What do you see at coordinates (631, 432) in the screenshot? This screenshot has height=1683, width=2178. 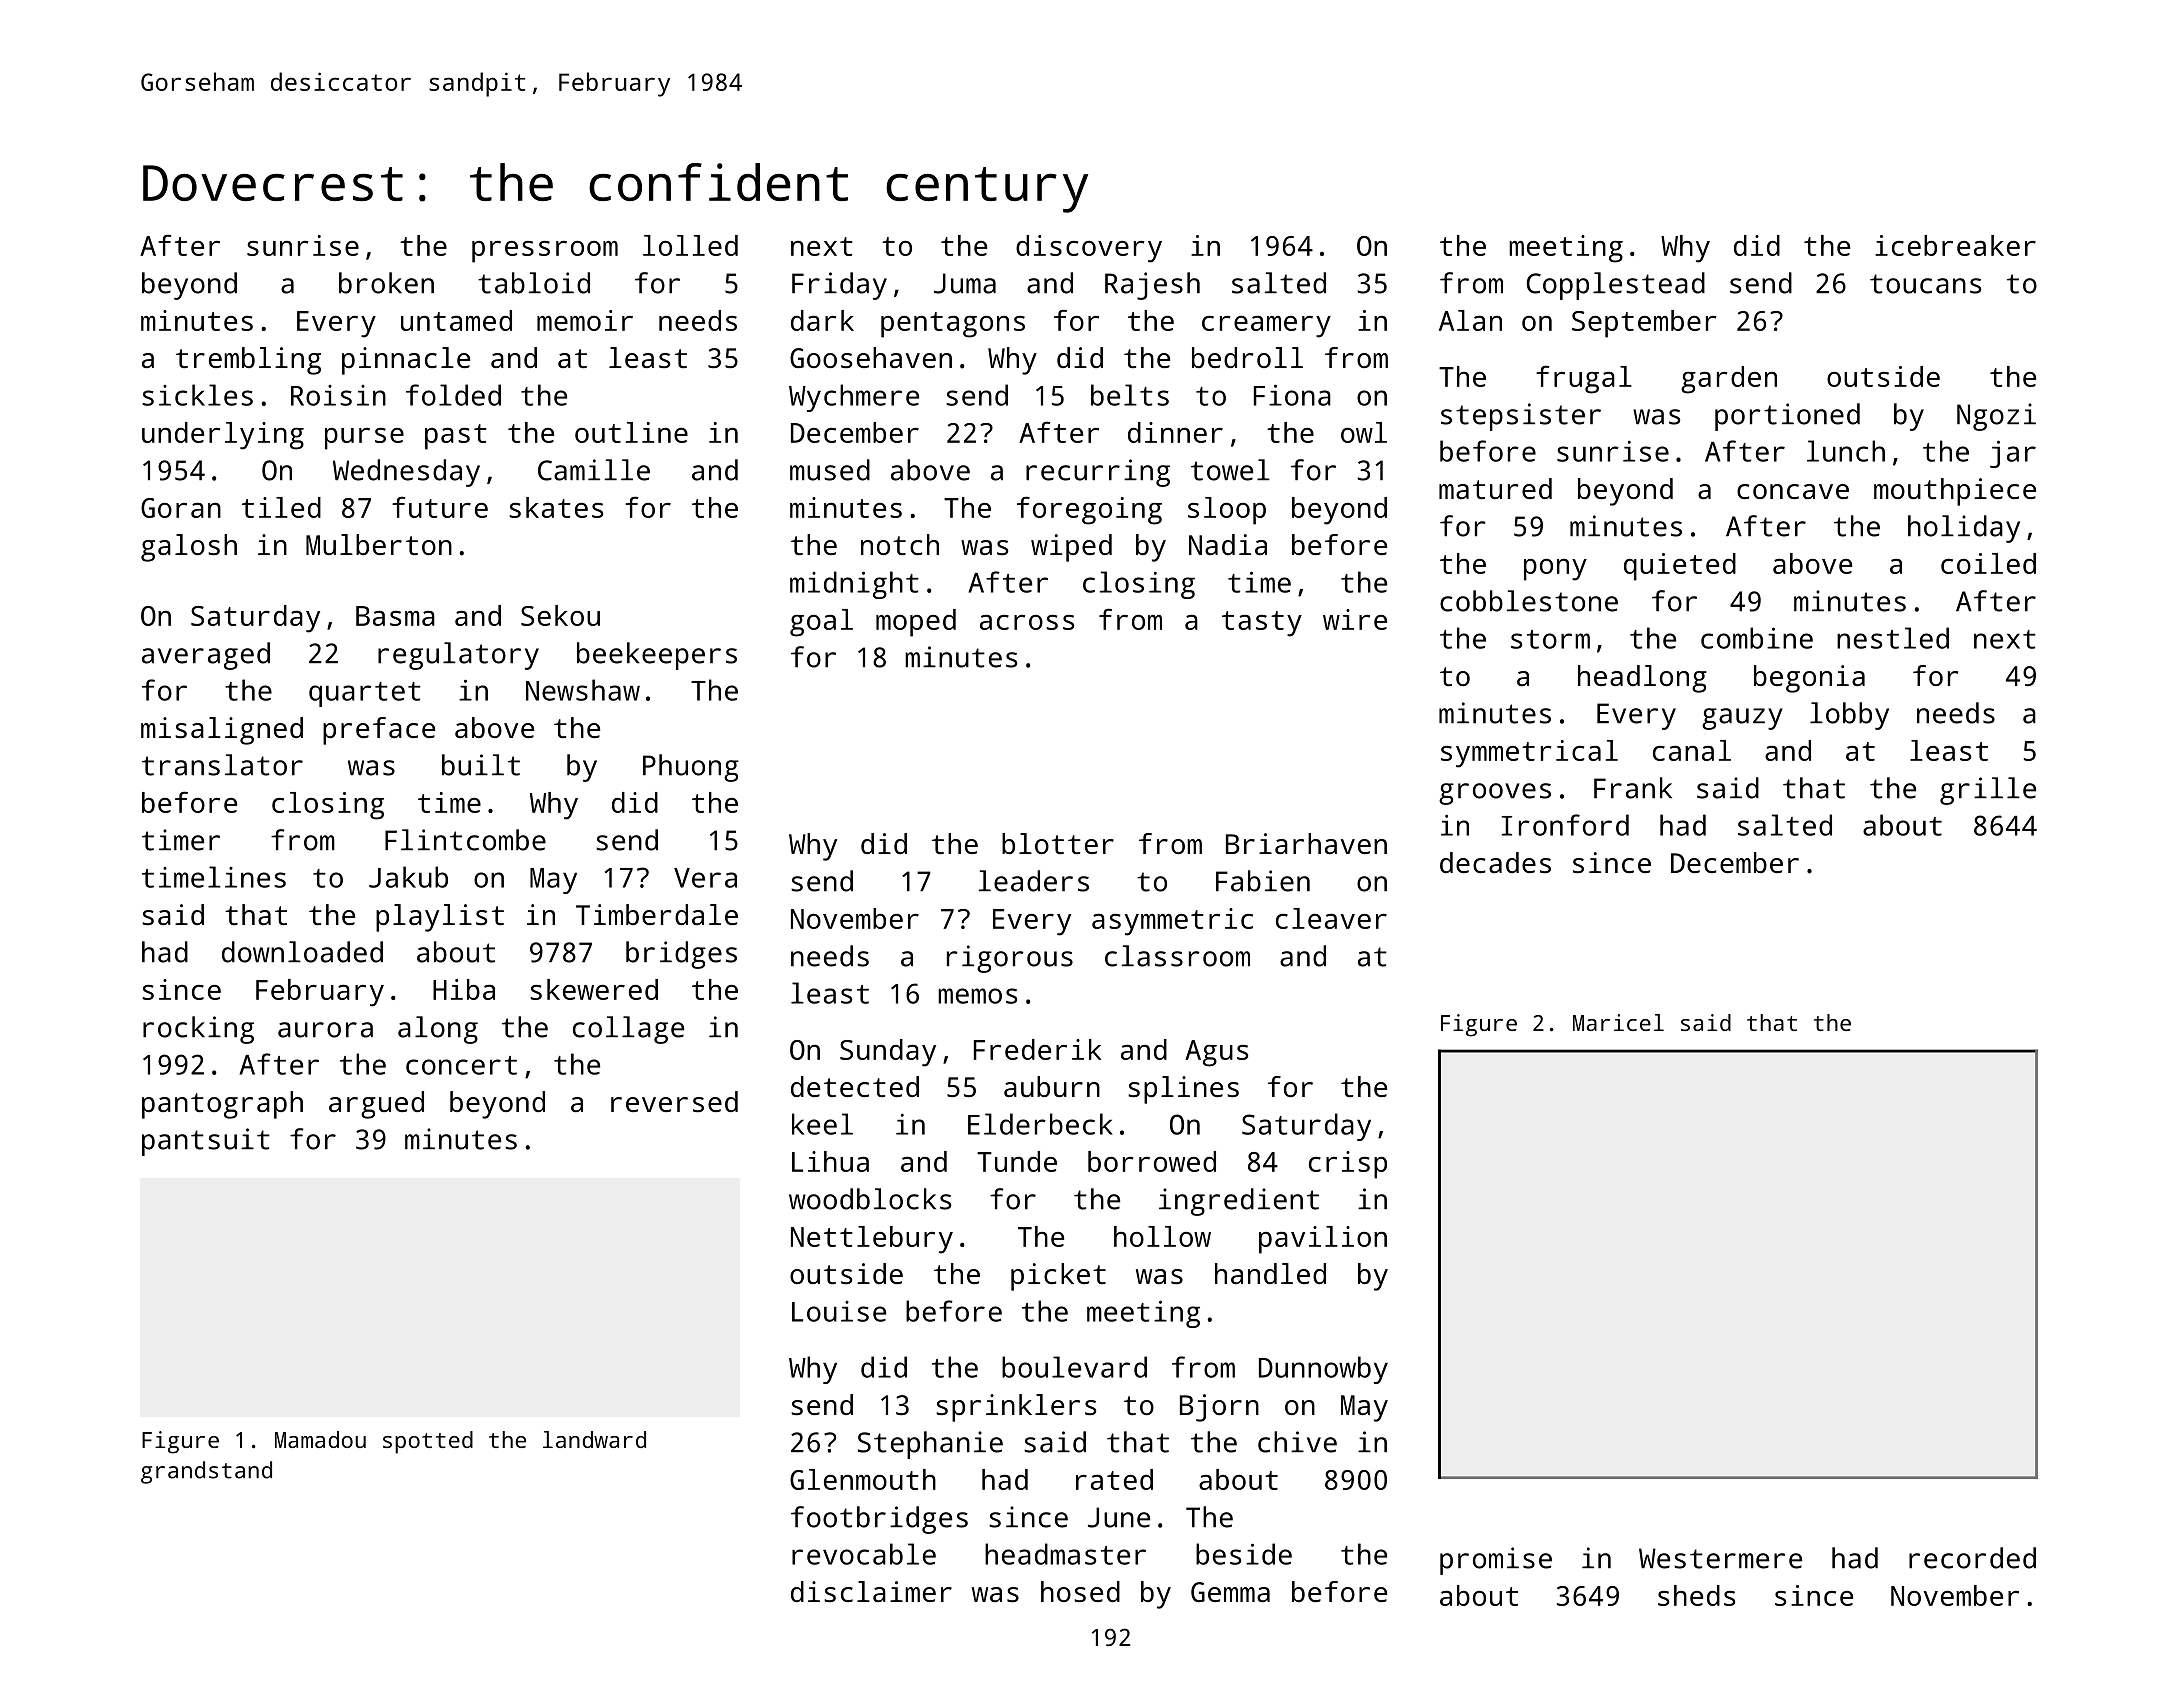 I see `outline` at bounding box center [631, 432].
